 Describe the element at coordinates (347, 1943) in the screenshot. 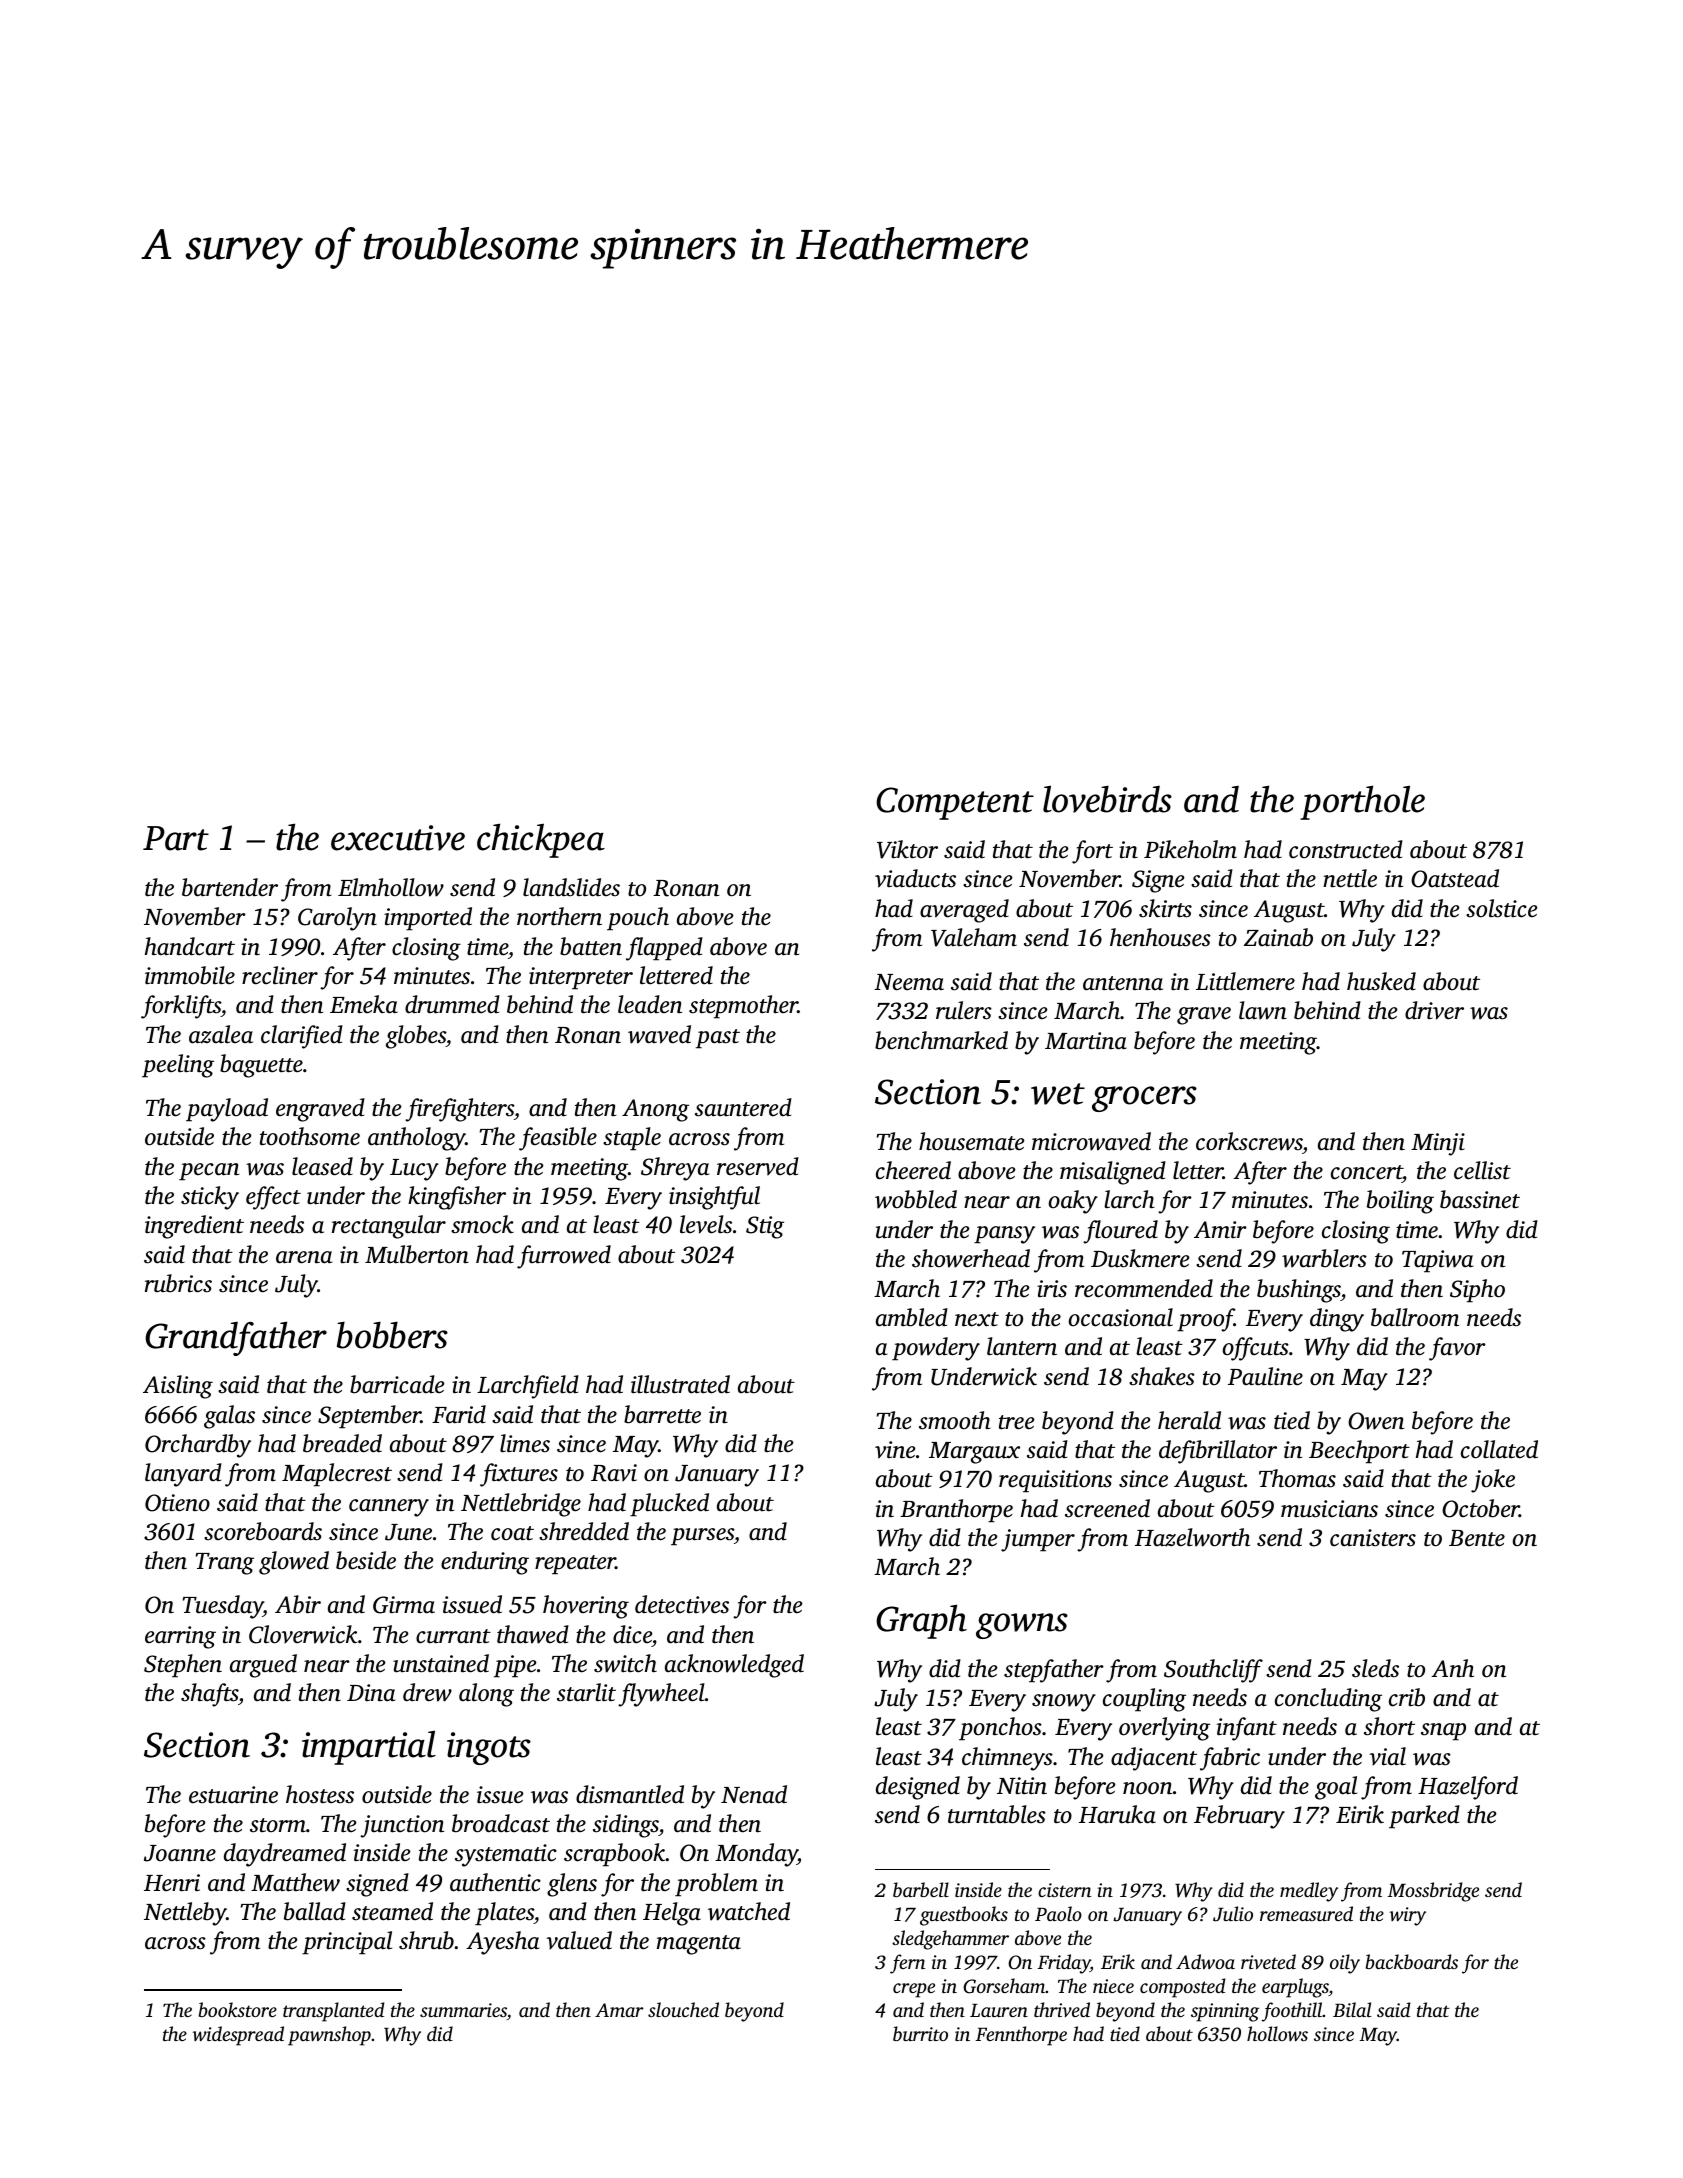

I see `principal` at that location.
